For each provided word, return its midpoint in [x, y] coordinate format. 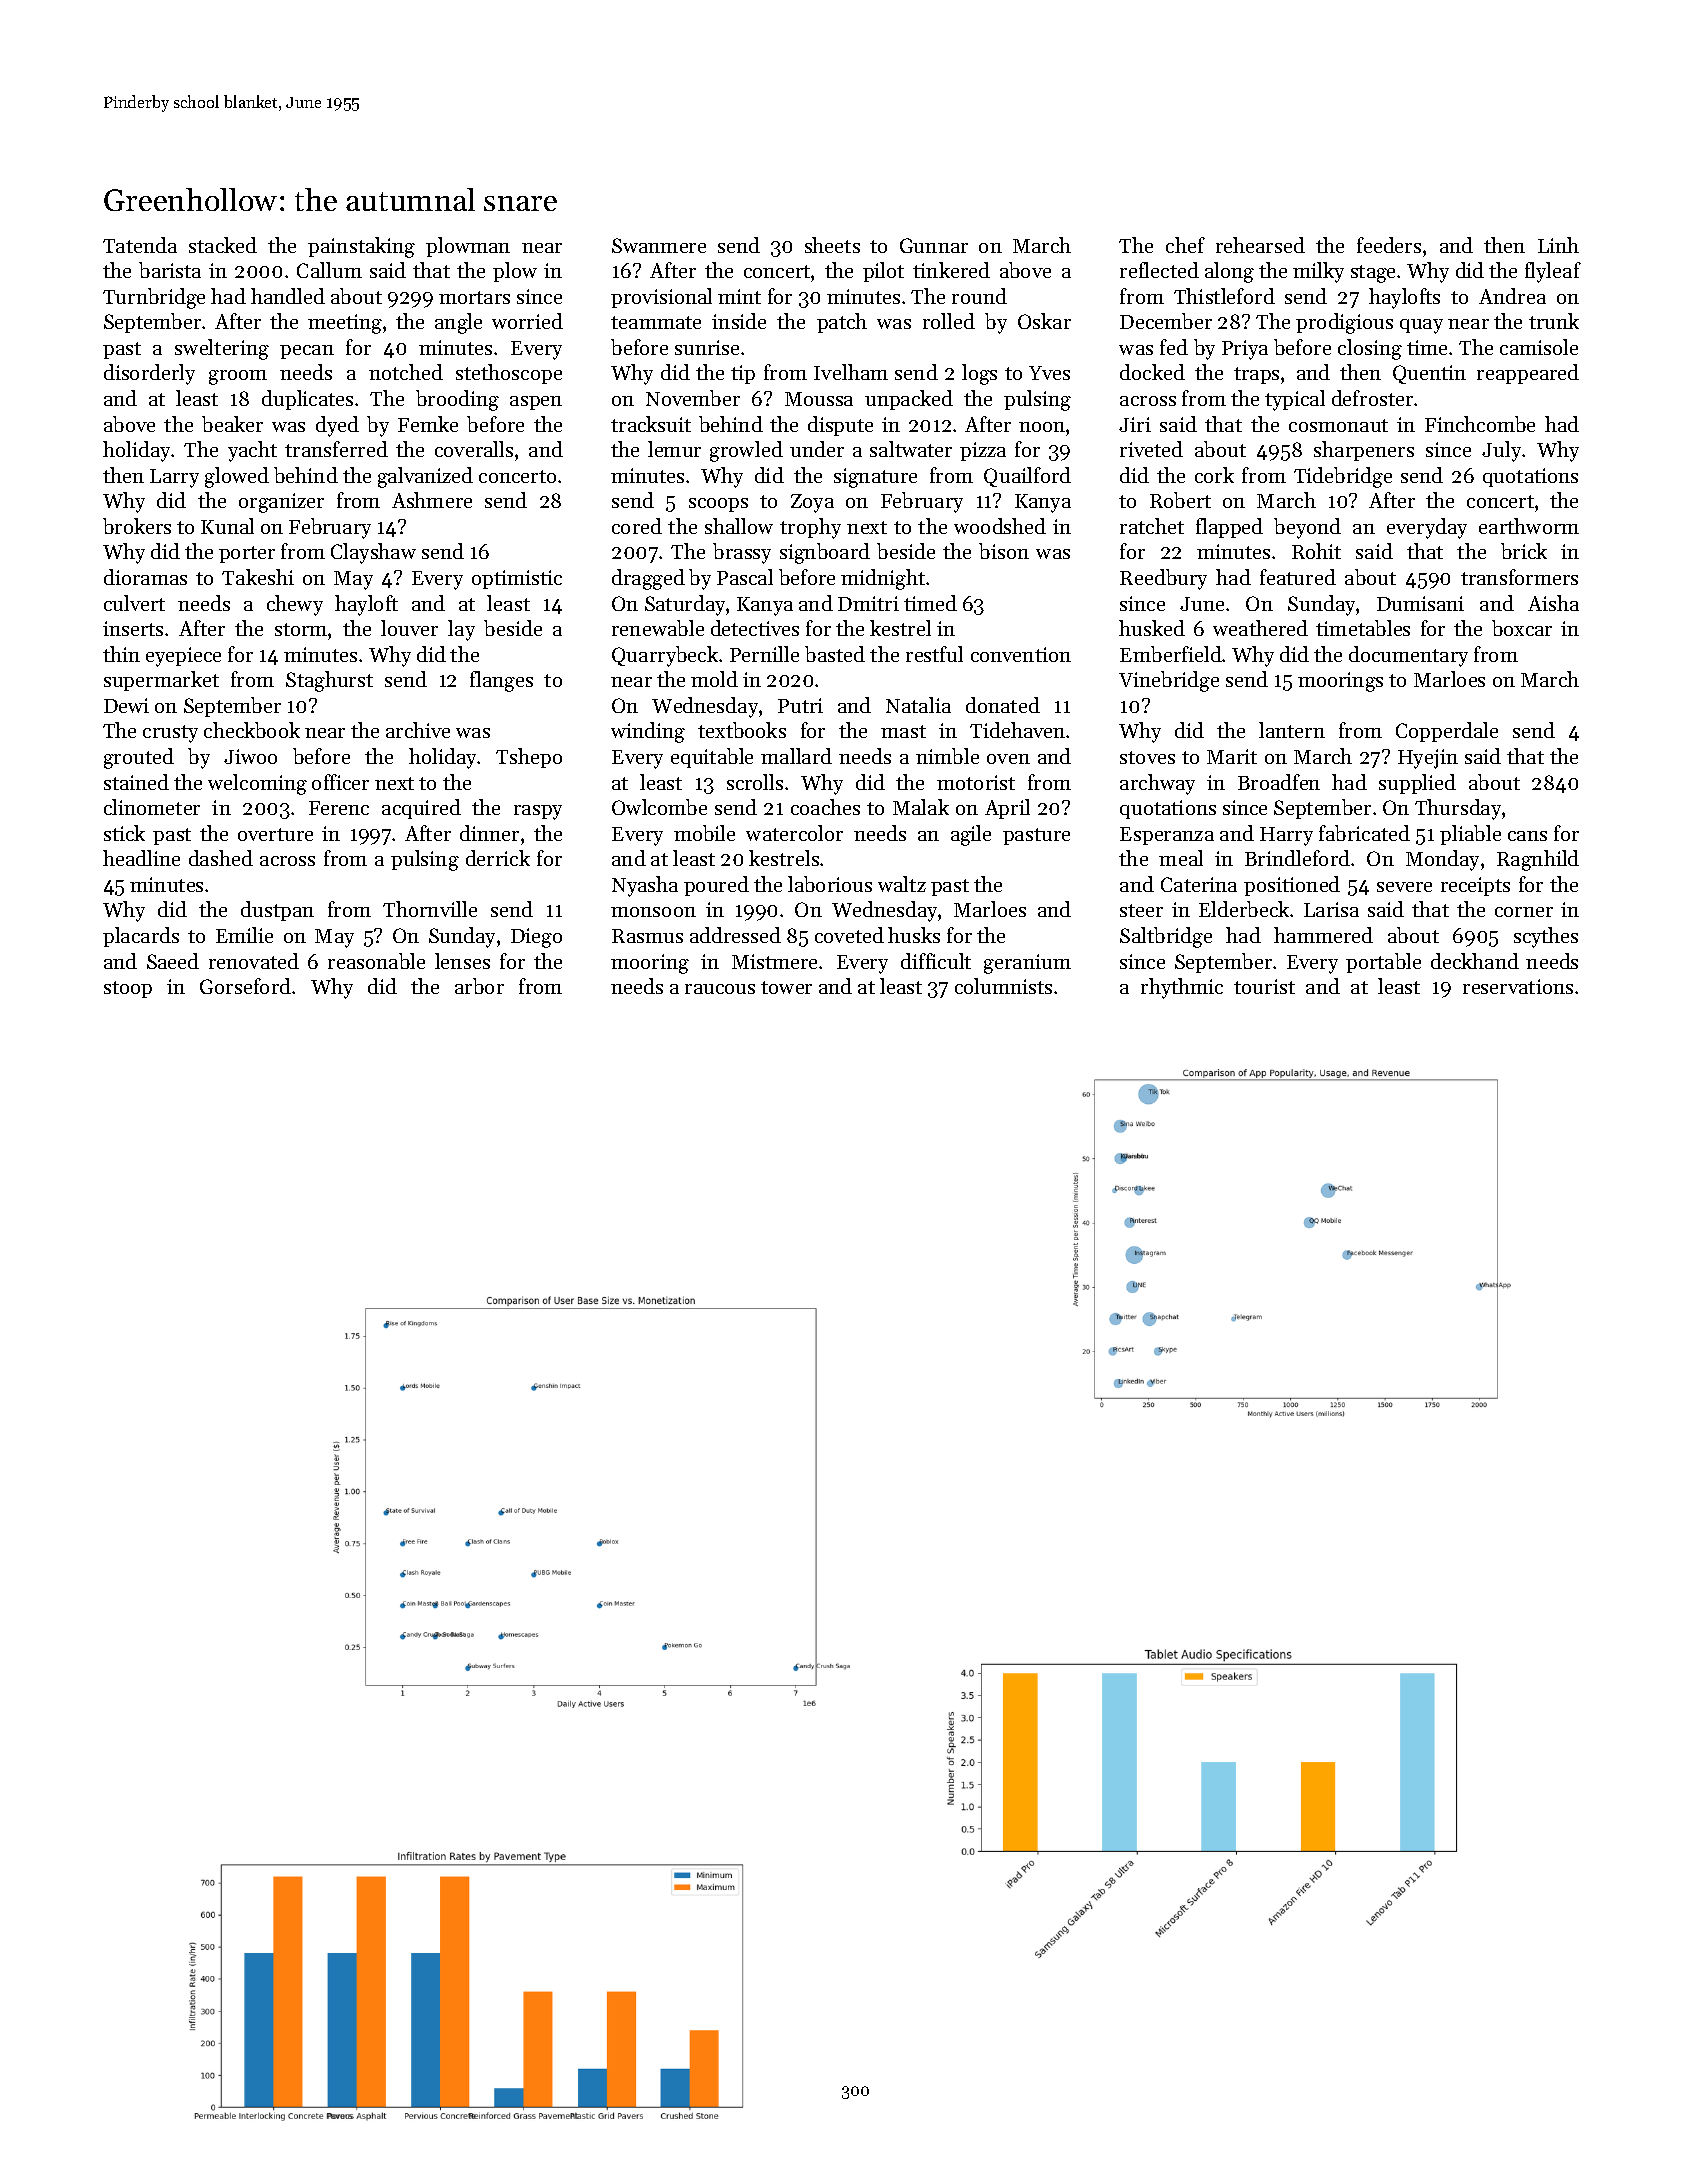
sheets [832, 245]
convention [1021, 654]
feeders [1389, 245]
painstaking [361, 247]
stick [124, 833]
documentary [1408, 656]
